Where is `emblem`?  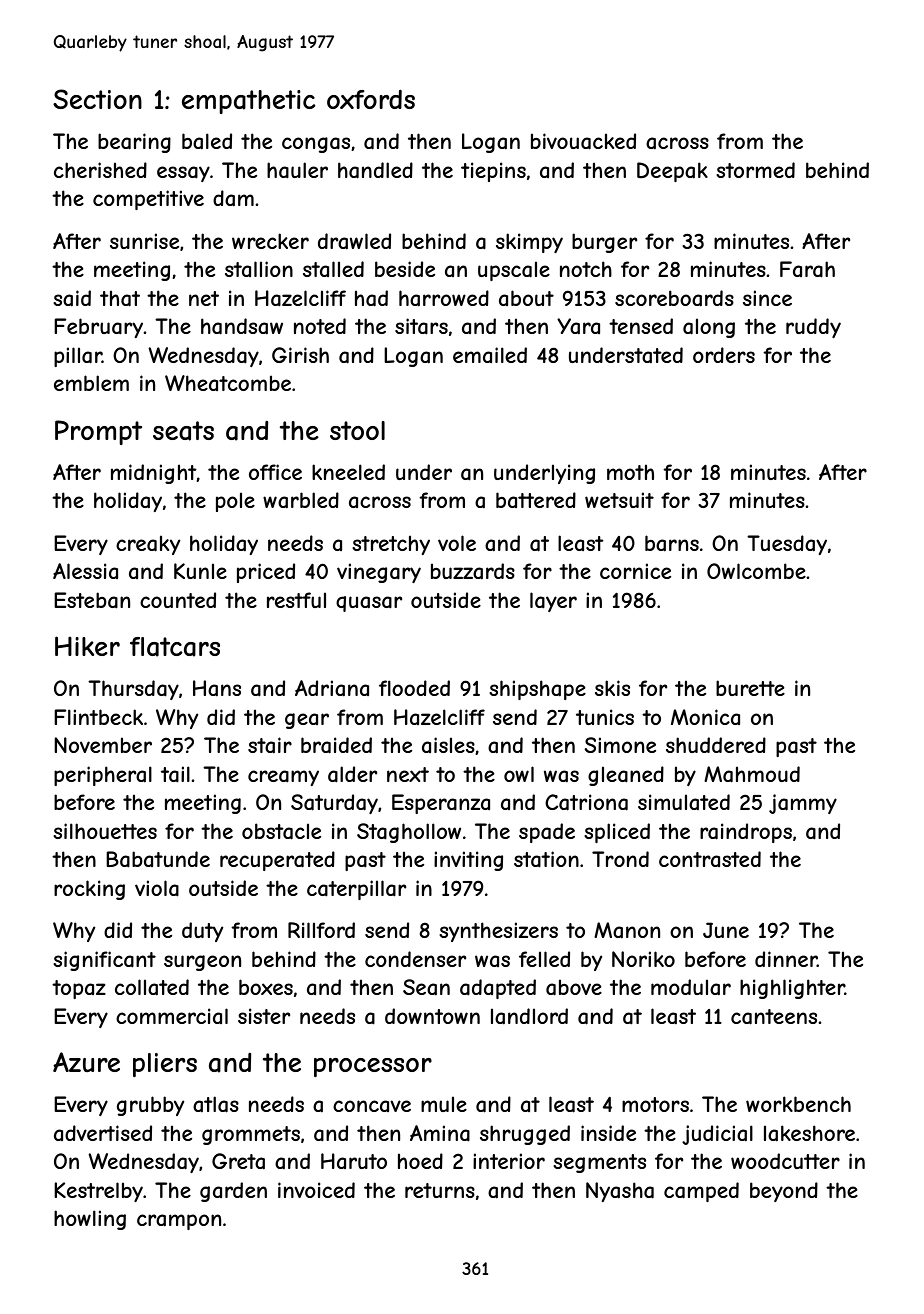 emblem is located at coordinates (91, 383).
